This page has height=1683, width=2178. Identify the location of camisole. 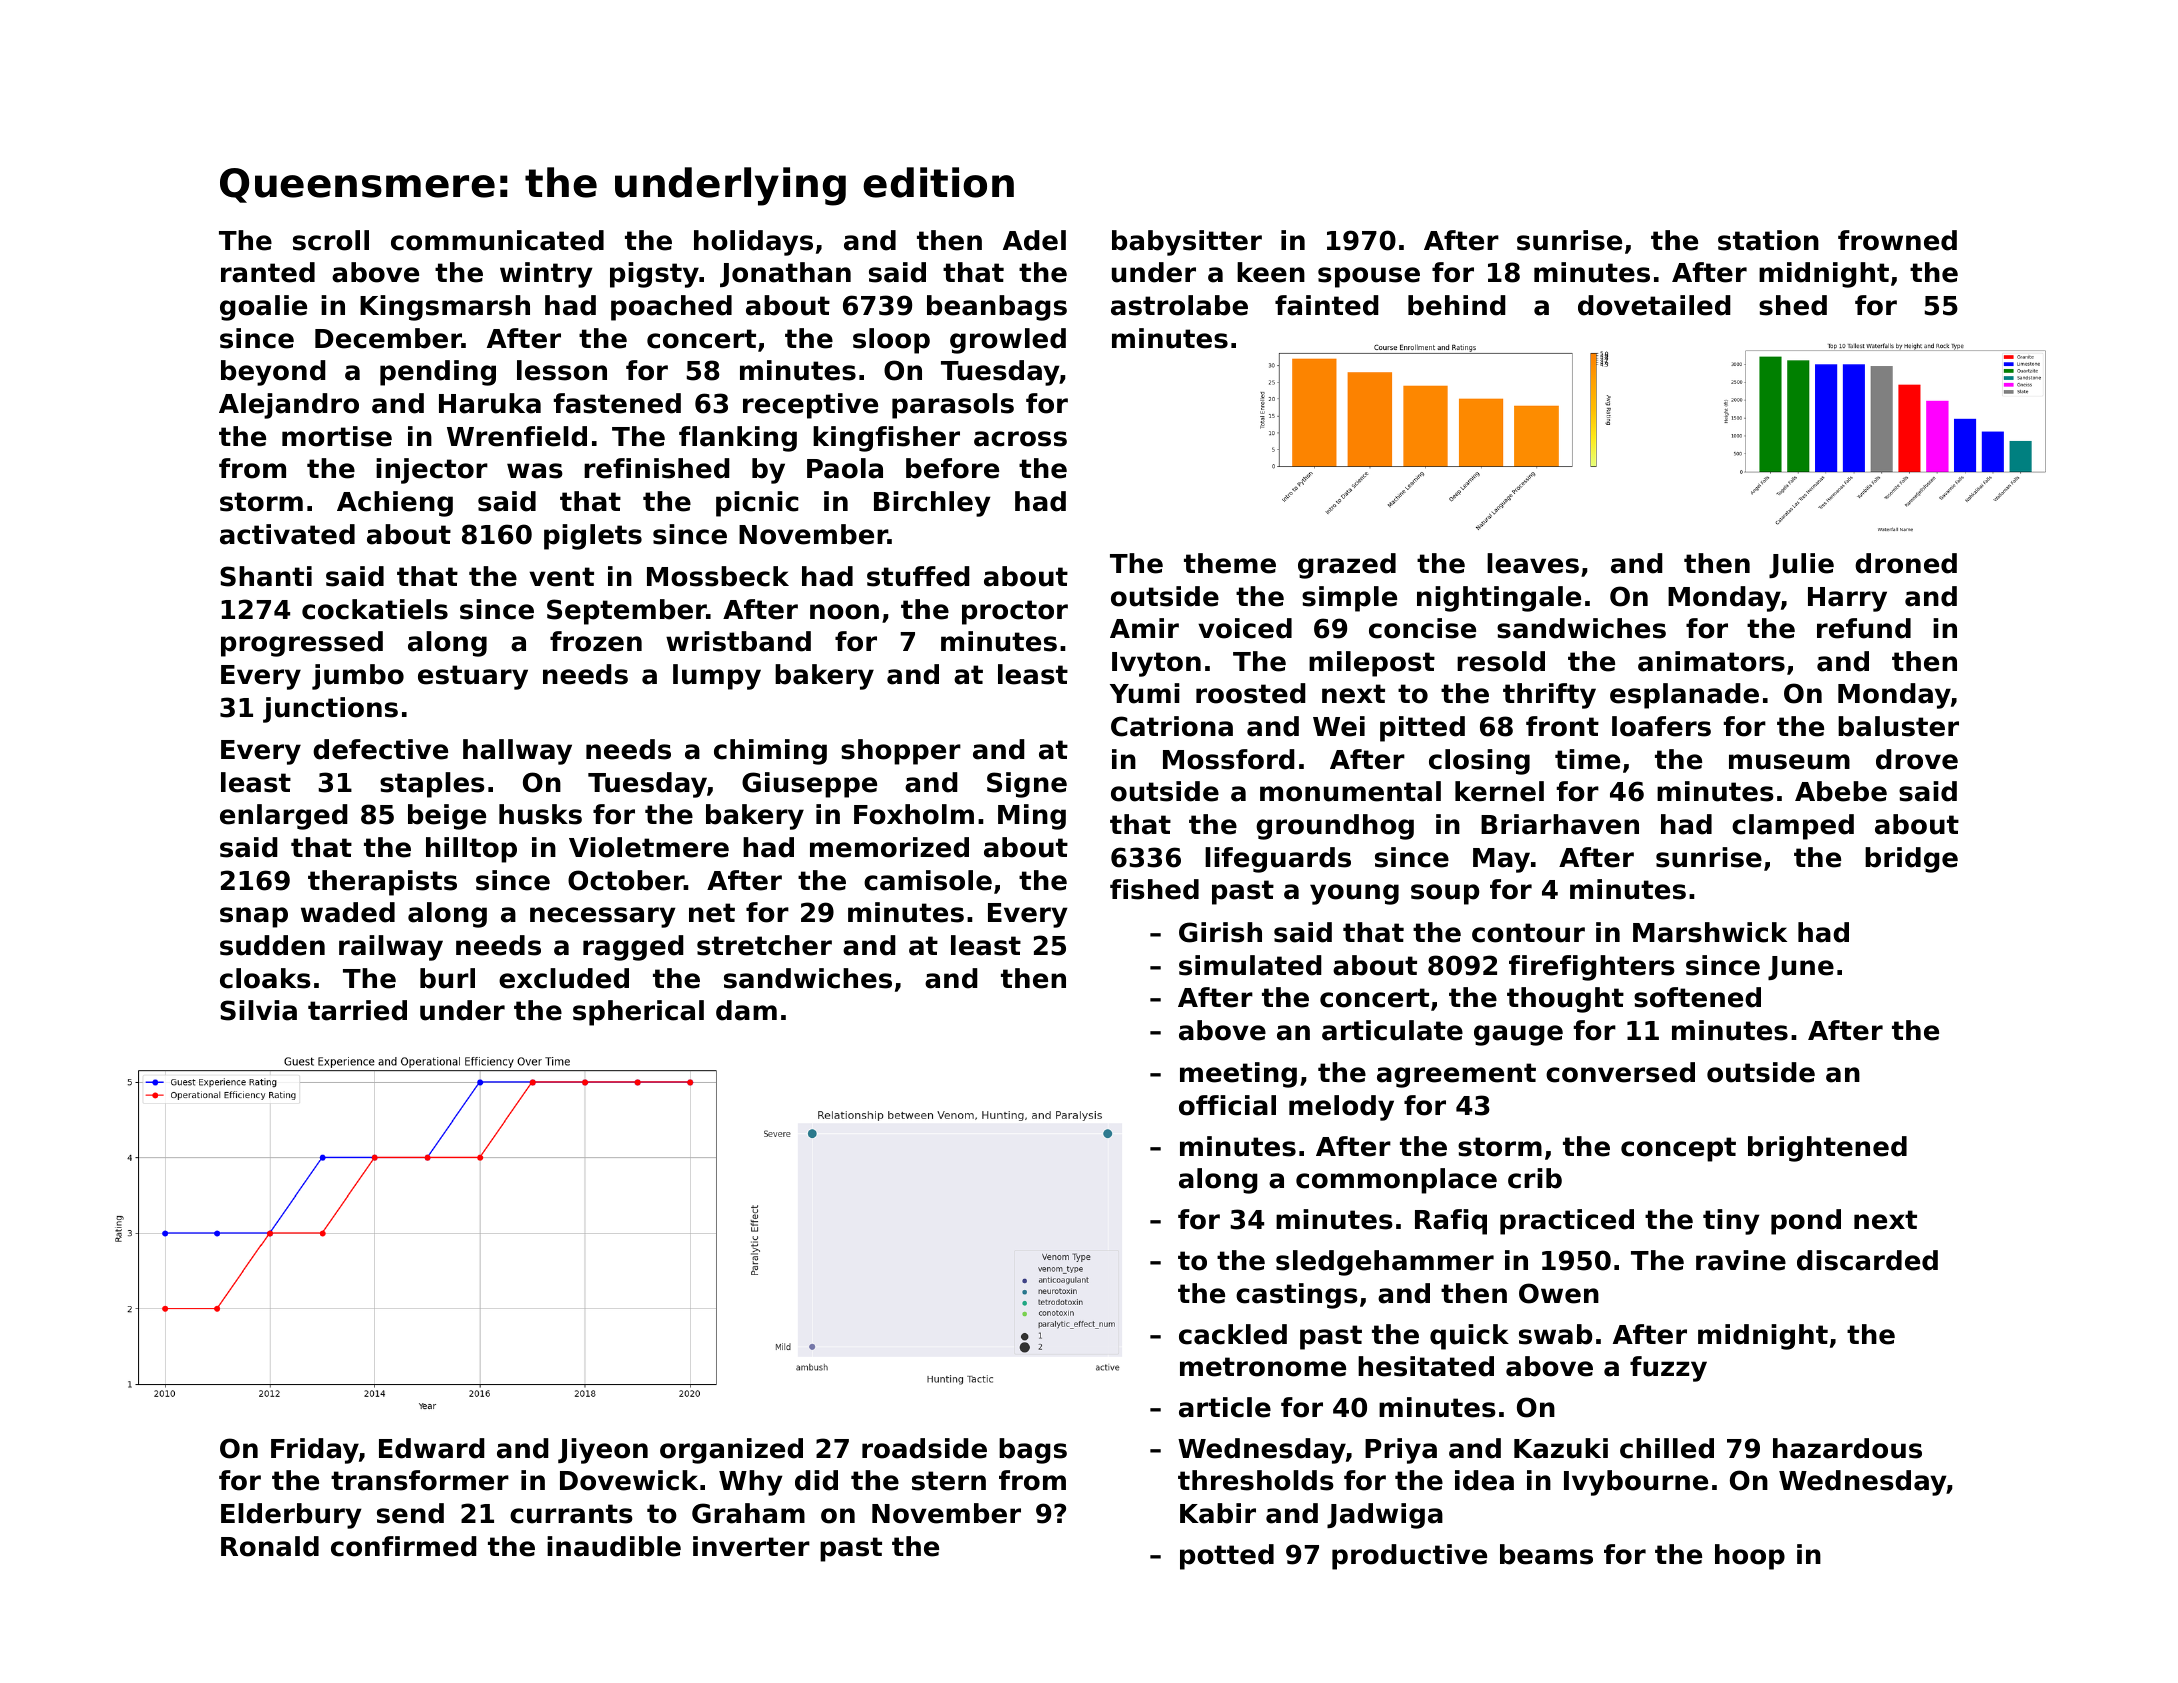
(928, 880).
